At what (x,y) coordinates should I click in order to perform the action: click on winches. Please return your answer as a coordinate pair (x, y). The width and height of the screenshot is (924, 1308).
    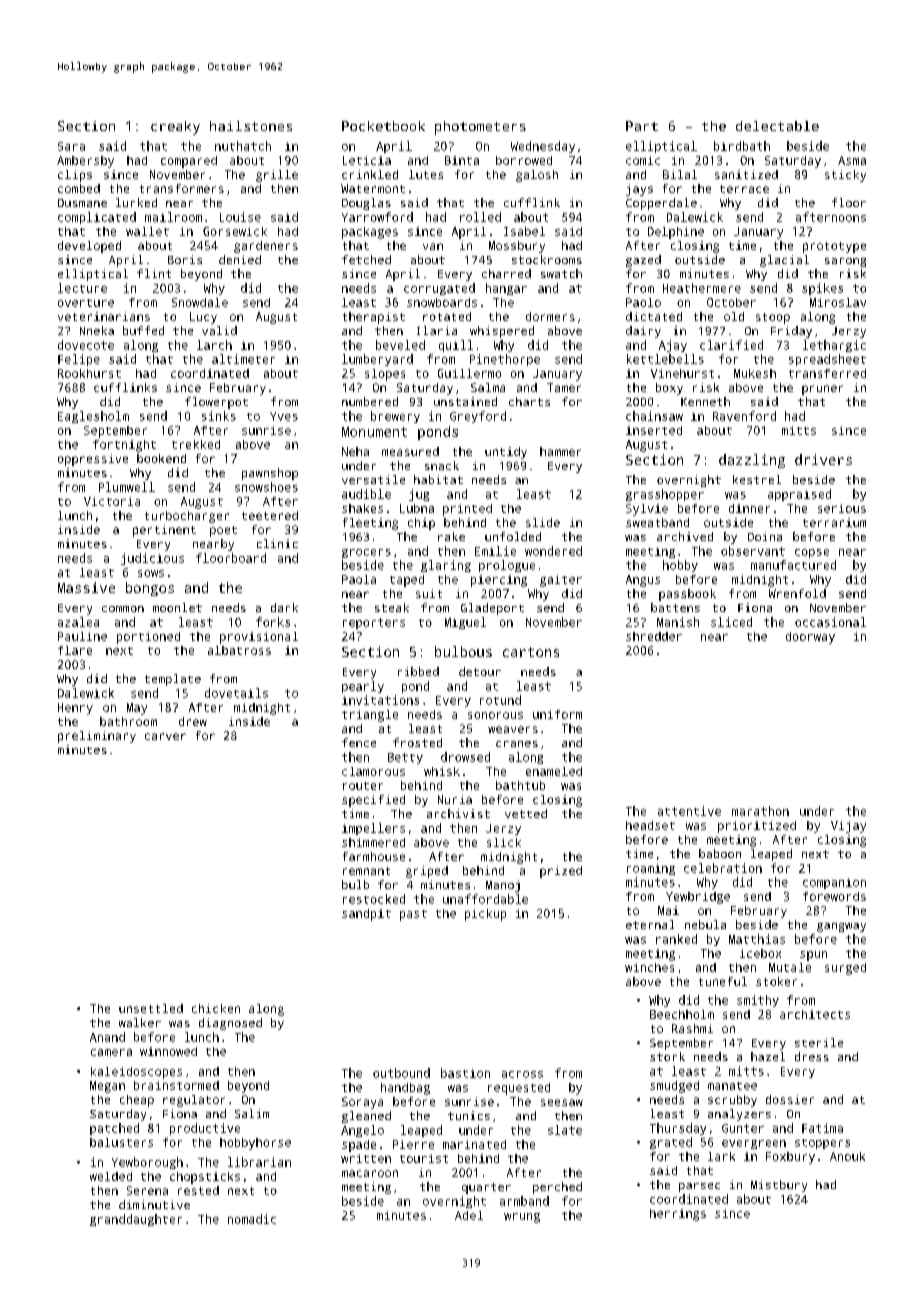
    Looking at the image, I should click on (649, 967).
